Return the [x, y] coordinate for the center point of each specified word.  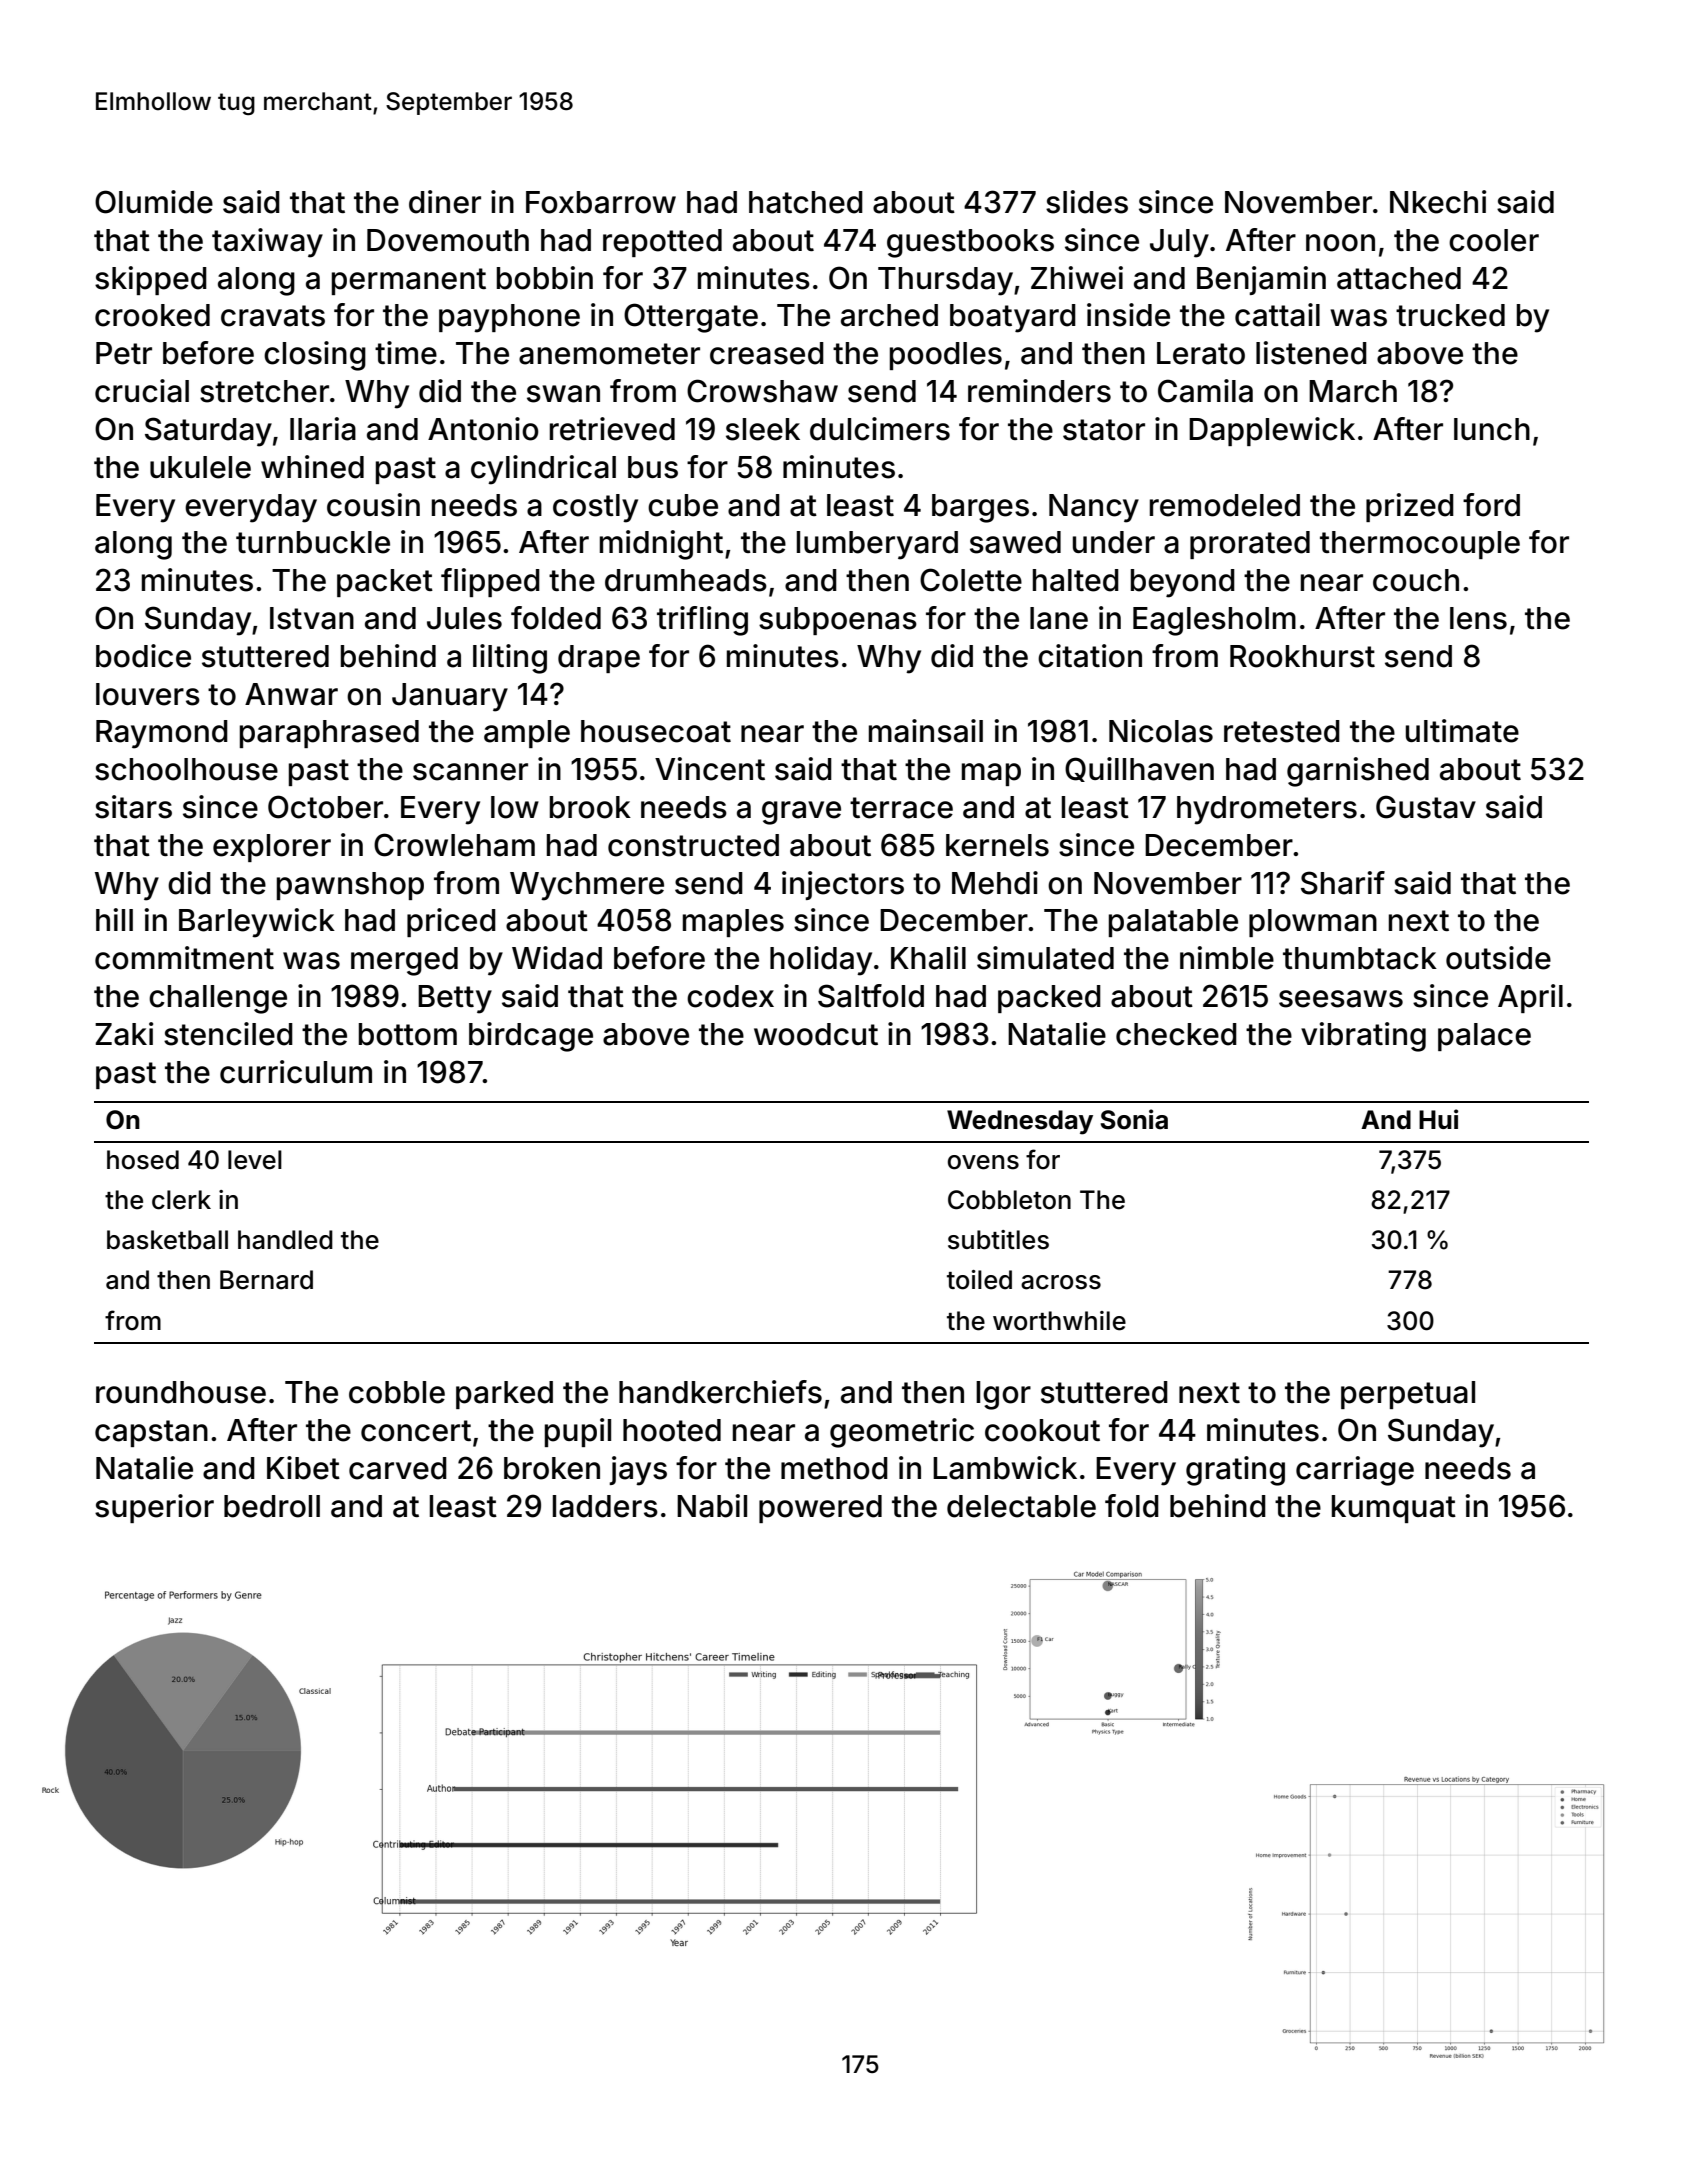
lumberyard [877, 545]
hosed [143, 1160]
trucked [1450, 315]
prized [1410, 507]
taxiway [267, 243]
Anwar [291, 694]
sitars [133, 807]
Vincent [710, 769]
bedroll [272, 1506]
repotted [662, 243]
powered [820, 1509]
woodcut [816, 1034]
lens [1478, 618]
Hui [1438, 1119]
